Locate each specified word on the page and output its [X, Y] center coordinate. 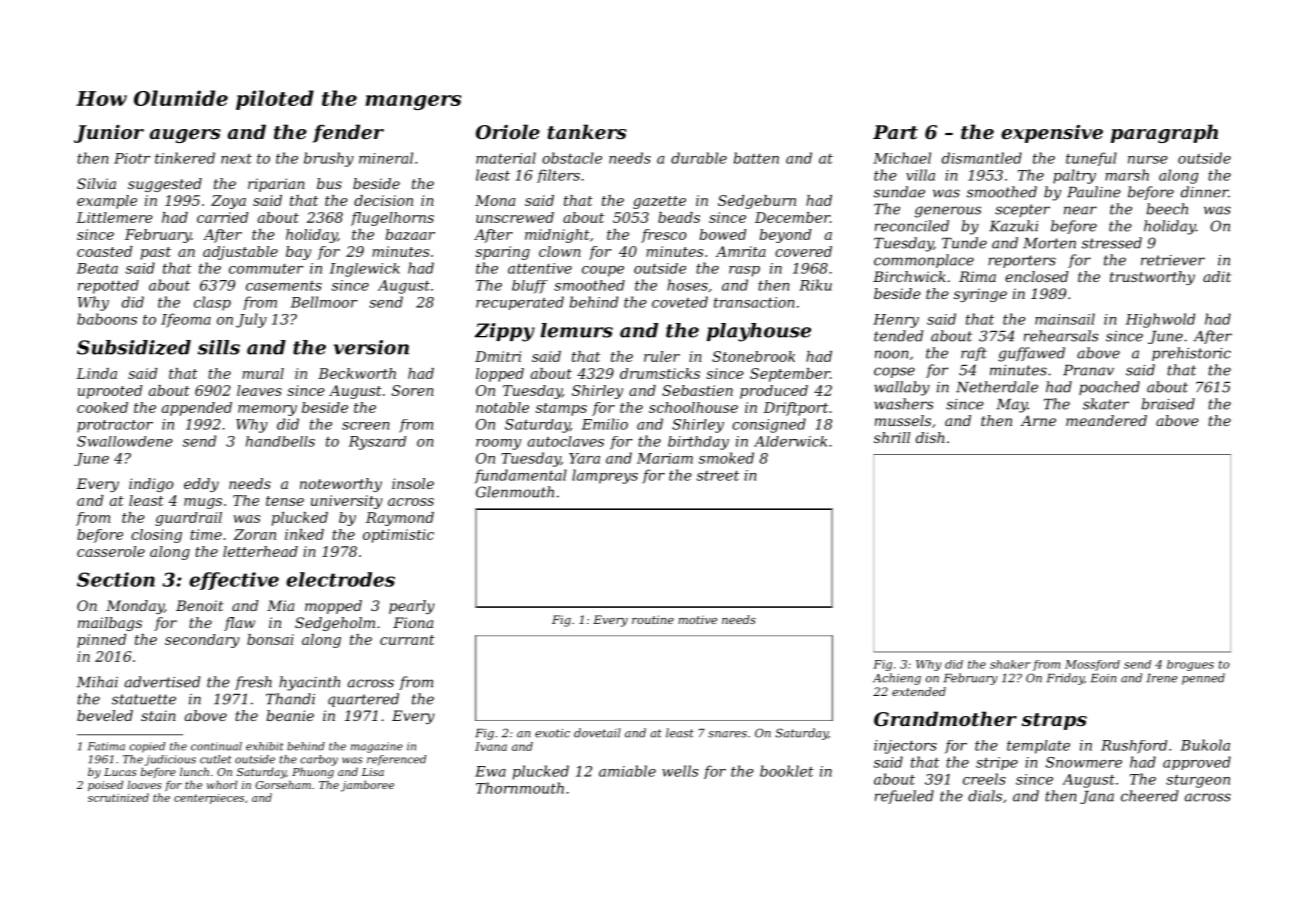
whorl [222, 784]
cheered [1149, 796]
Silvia [96, 183]
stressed [1112, 243]
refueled [904, 797]
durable [699, 158]
